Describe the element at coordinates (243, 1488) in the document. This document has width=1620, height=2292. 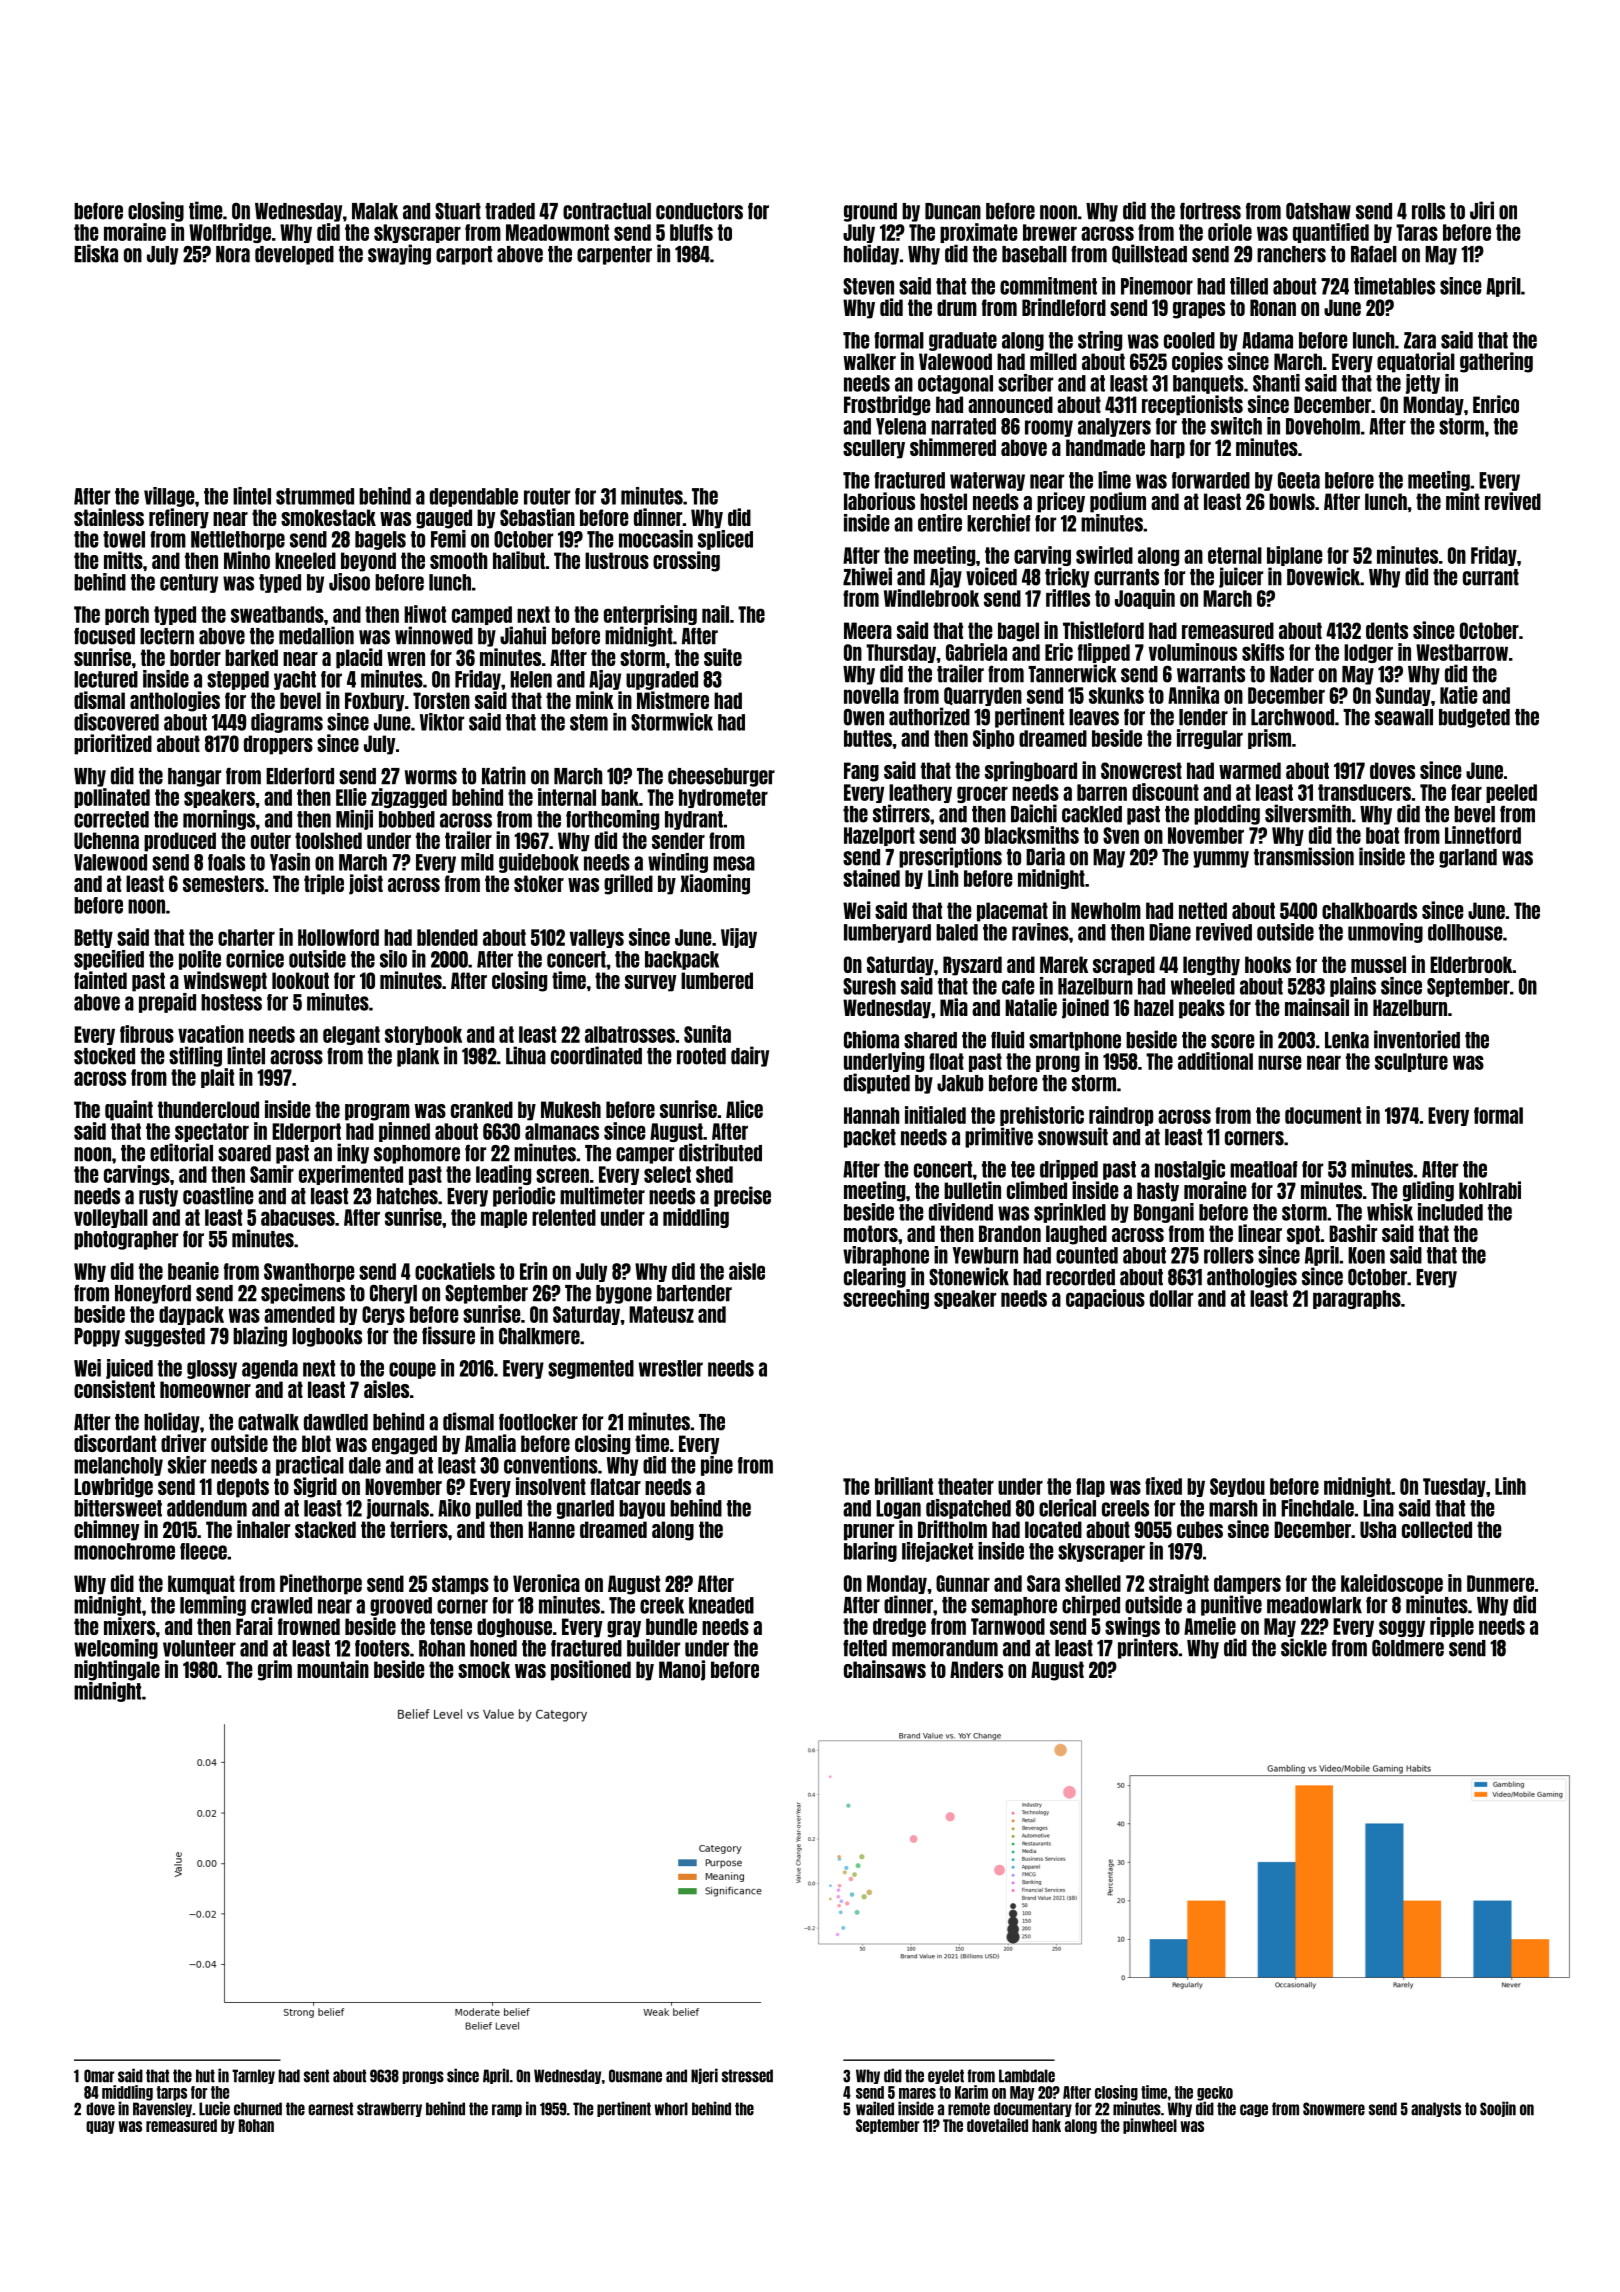
I see `depots` at that location.
